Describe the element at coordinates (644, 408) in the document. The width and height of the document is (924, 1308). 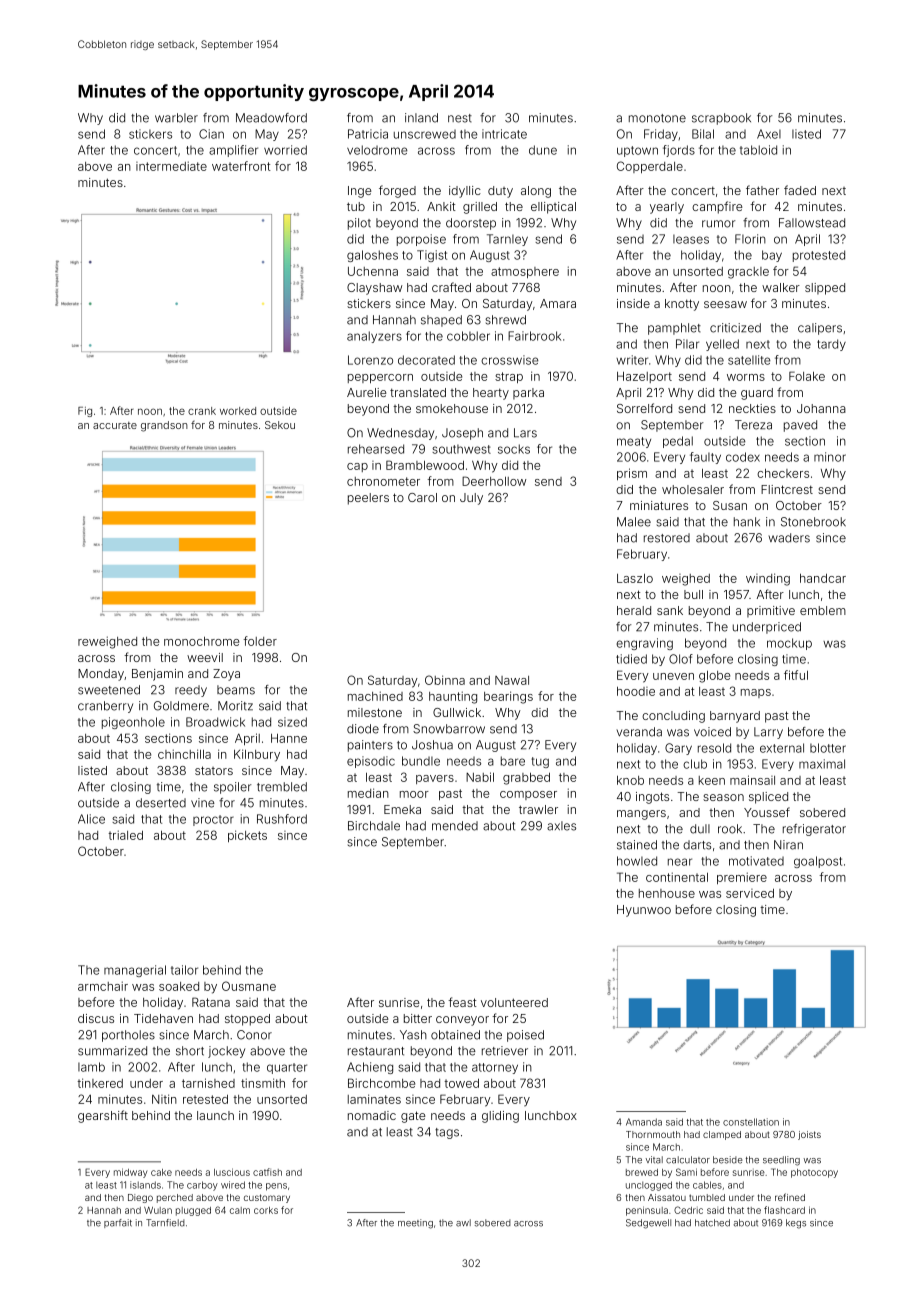
I see `Sorrelford` at that location.
